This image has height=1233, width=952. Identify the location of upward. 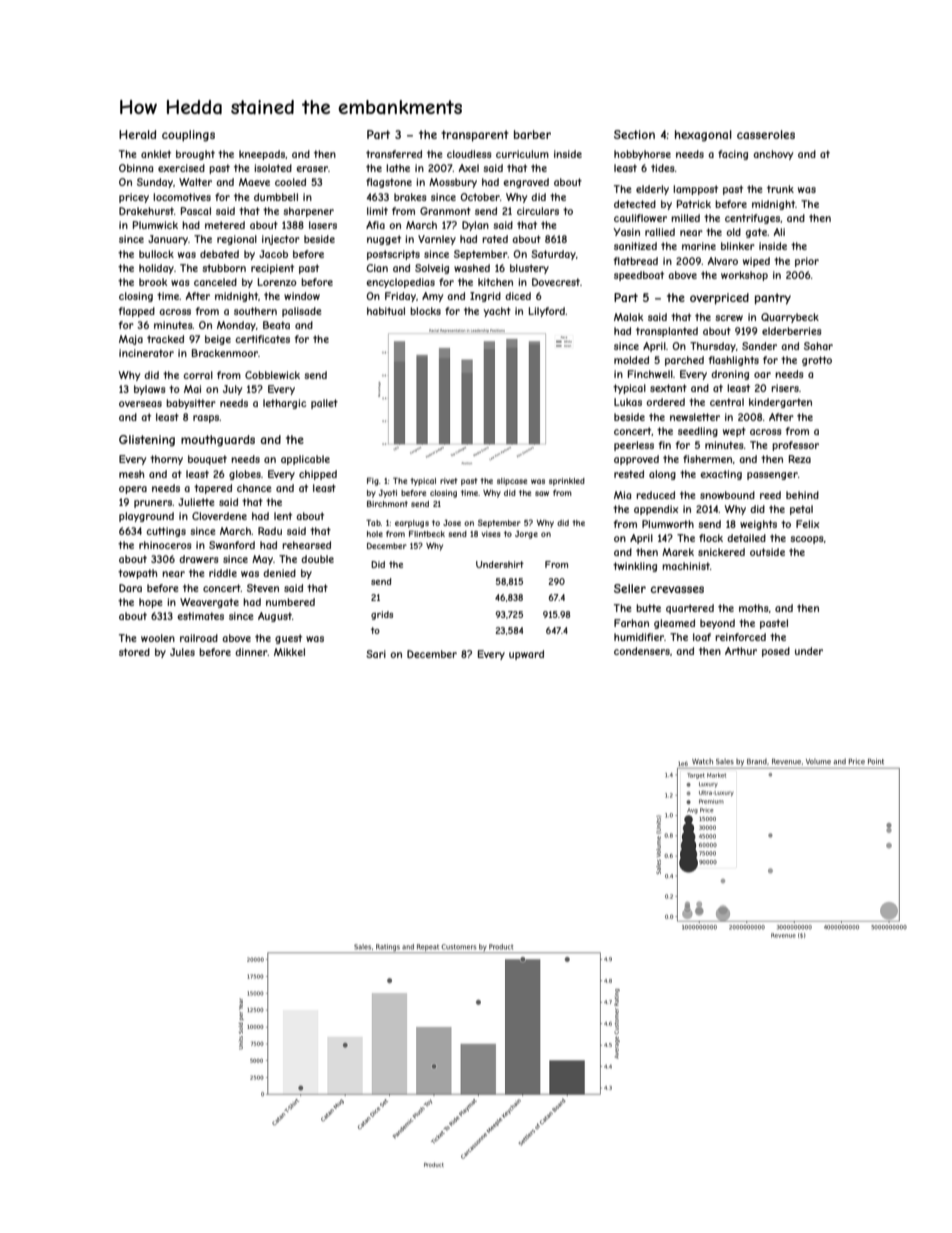
(526, 655).
